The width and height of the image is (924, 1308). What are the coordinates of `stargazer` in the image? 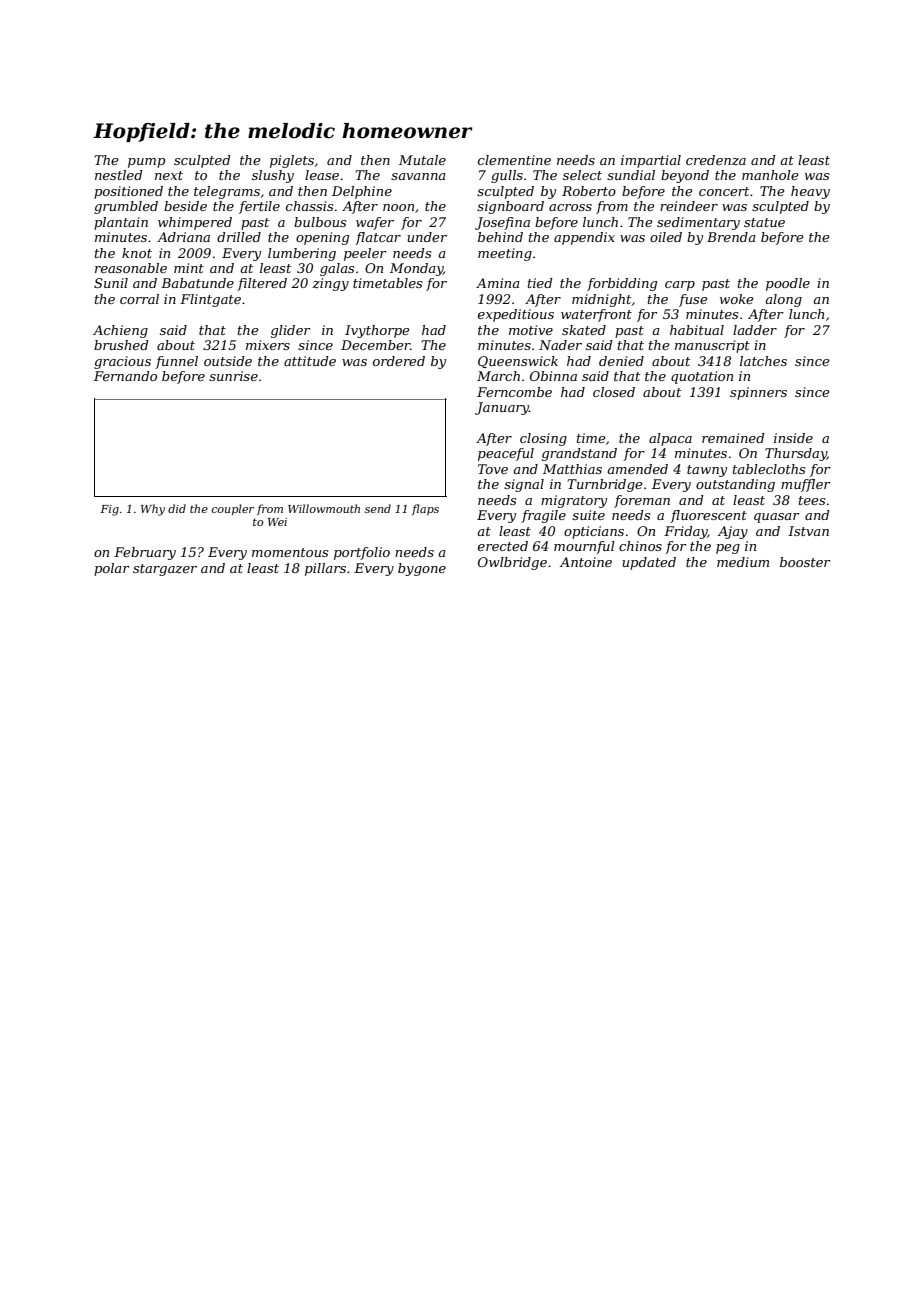 It's located at (165, 570).
